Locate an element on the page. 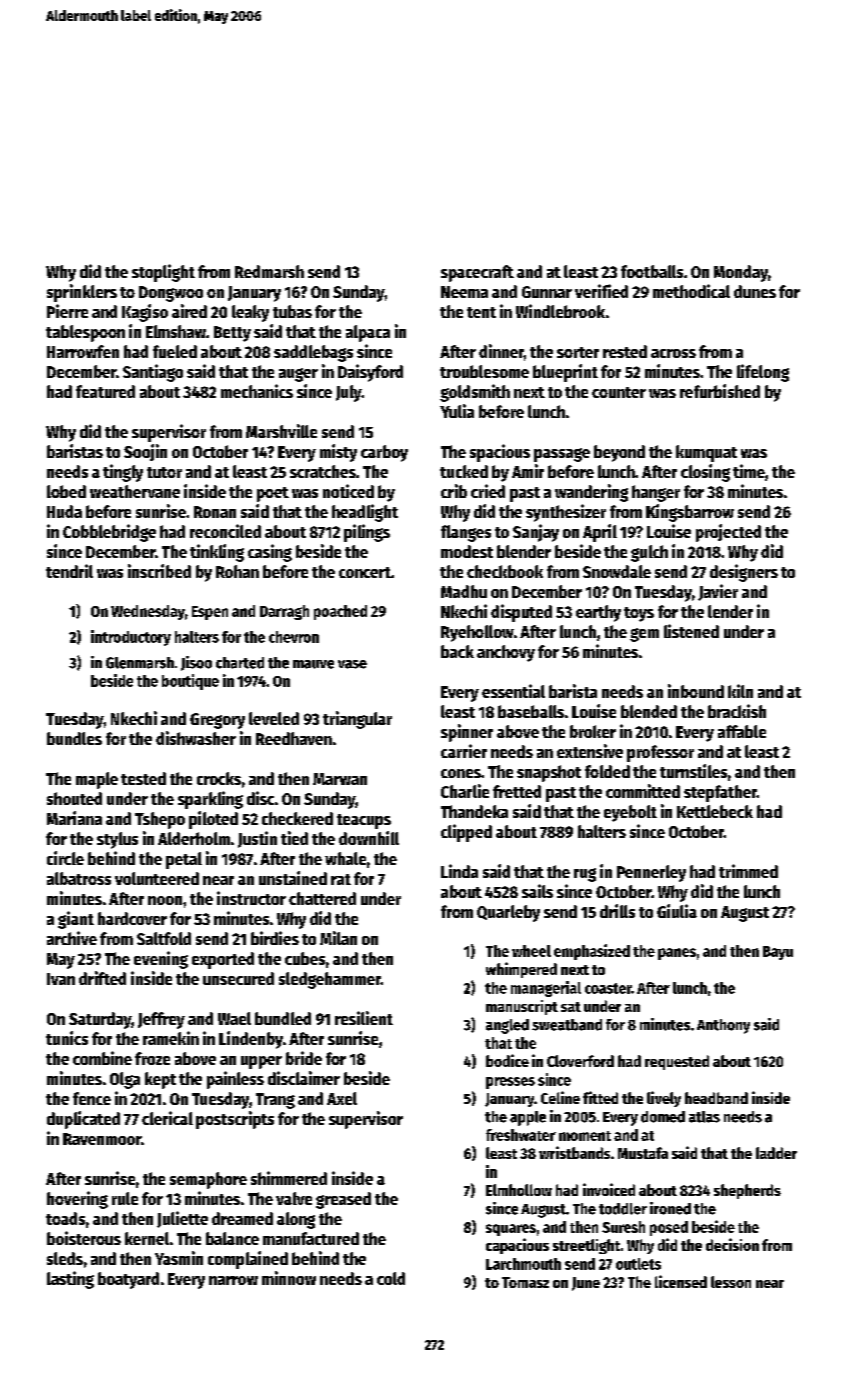  Wednesday is located at coordinates (148, 612).
